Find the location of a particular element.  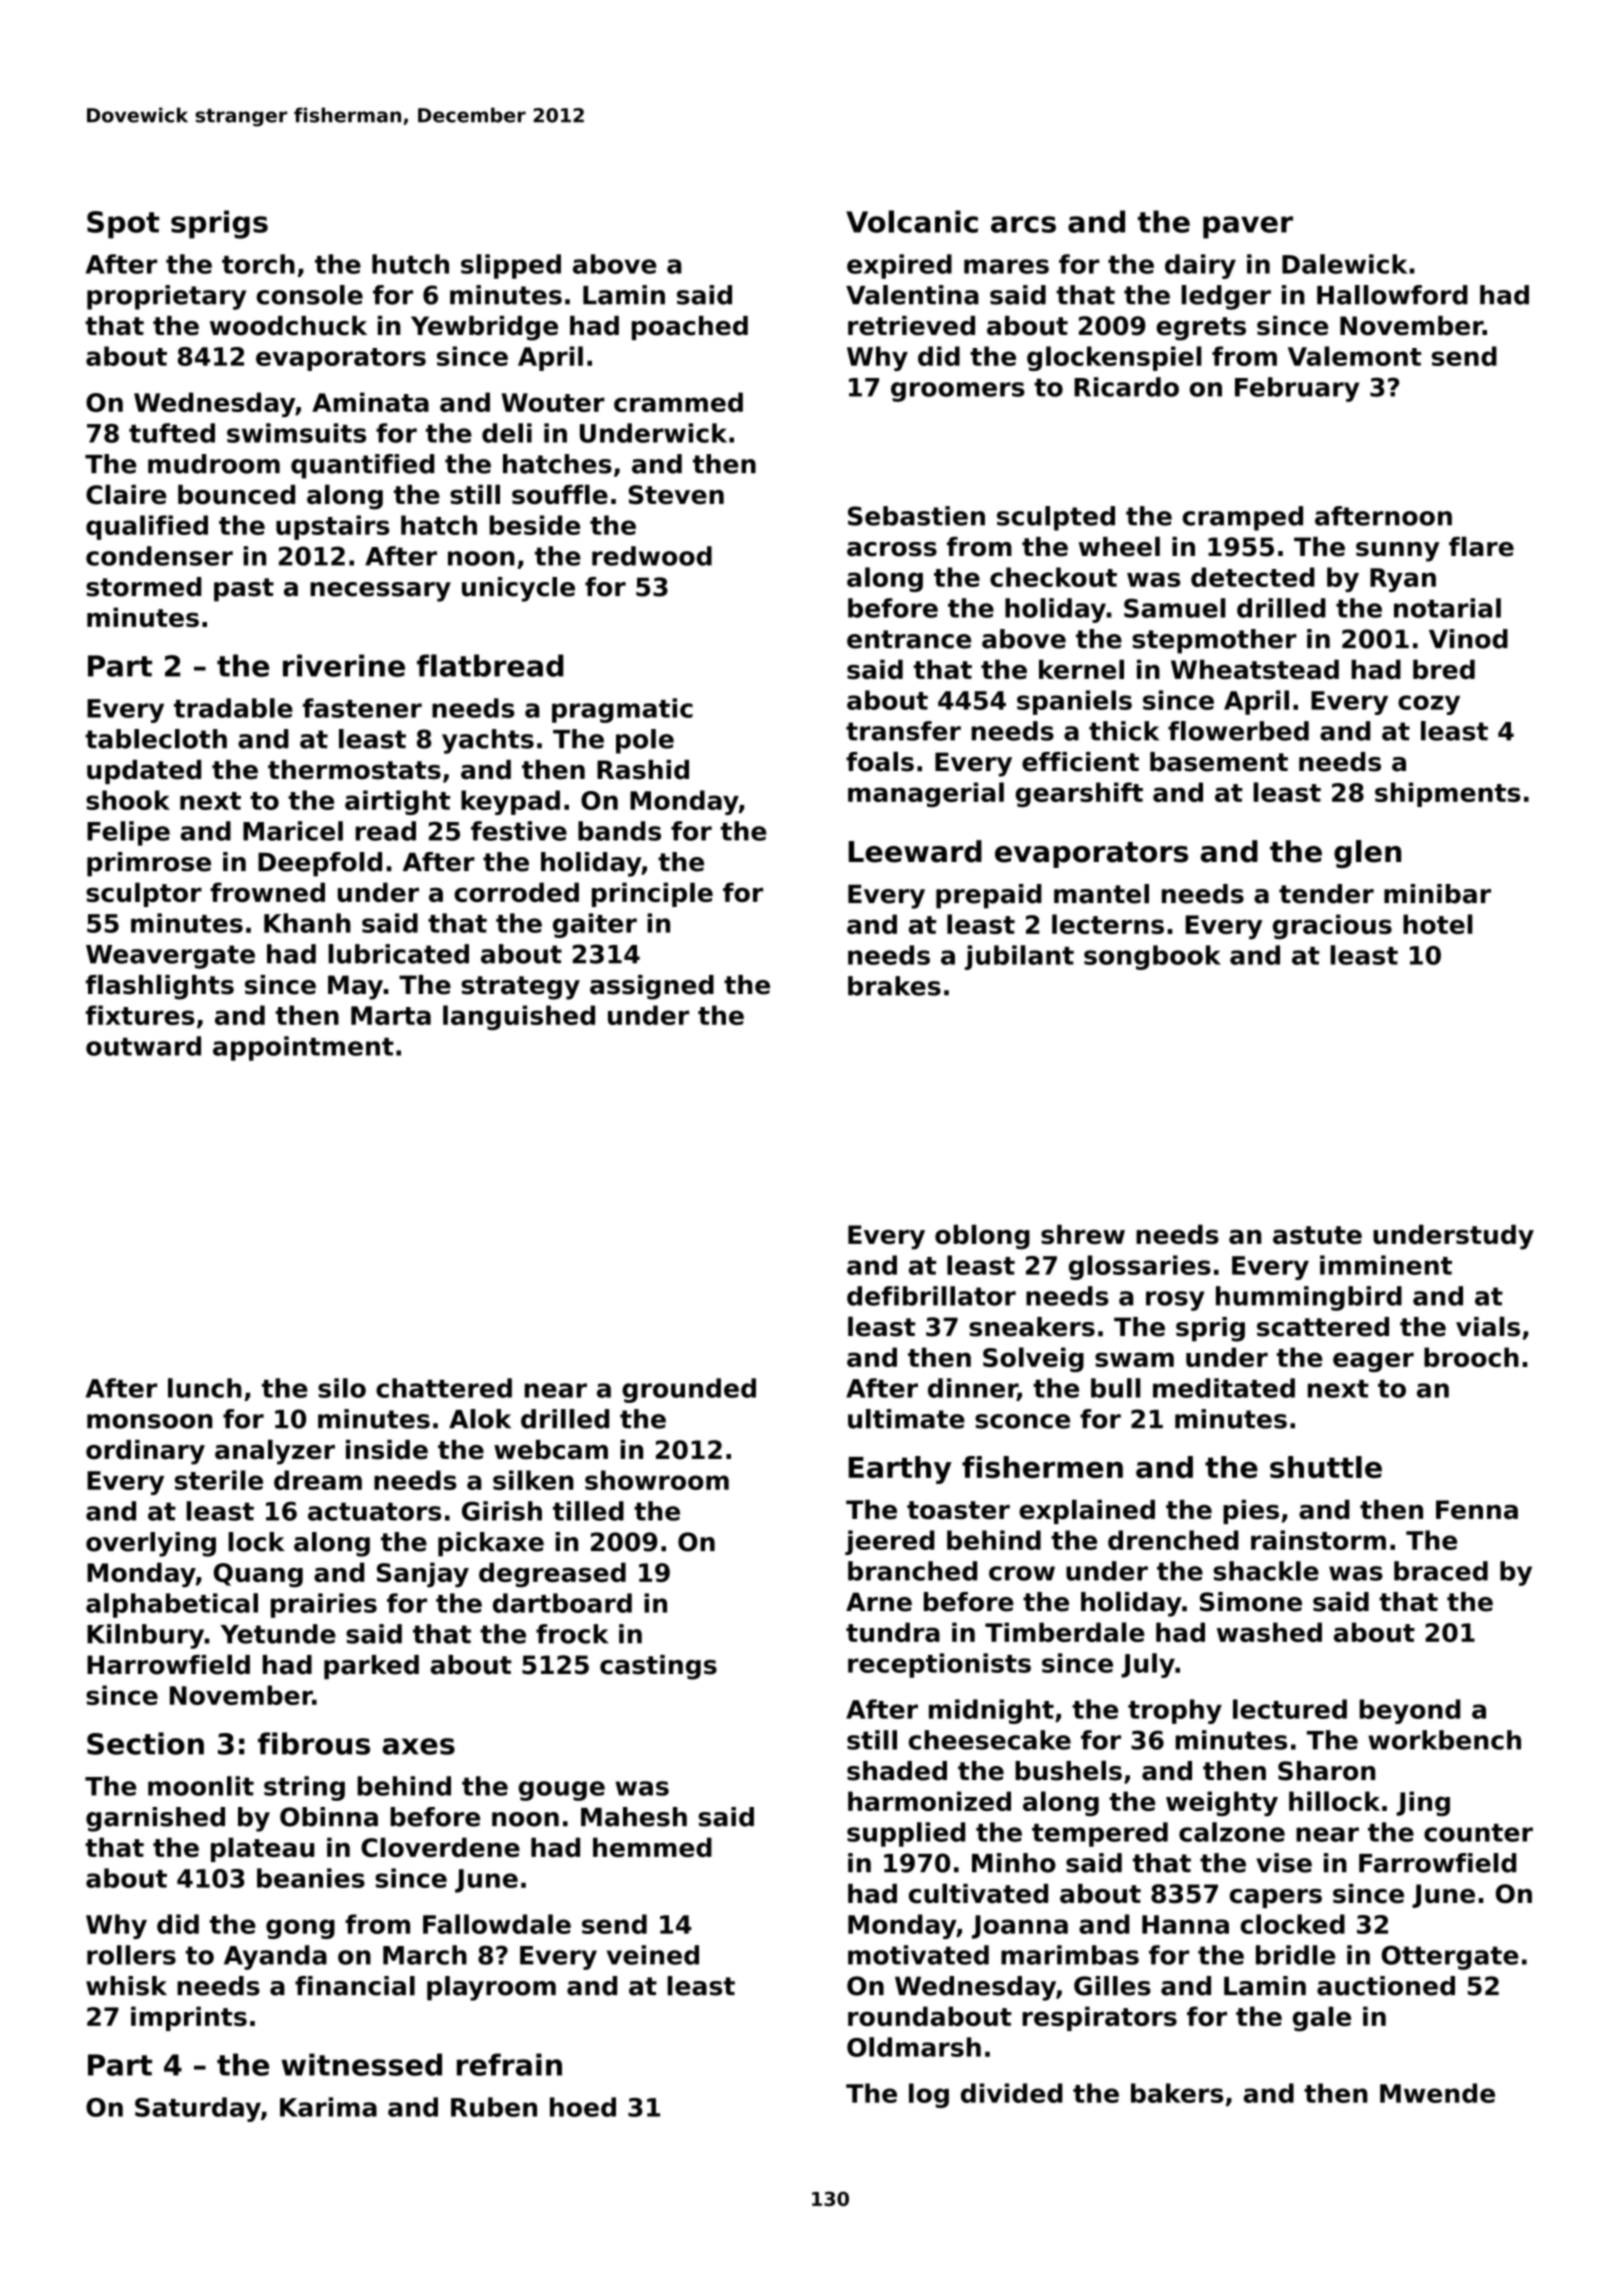

languished is located at coordinates (519, 1017).
